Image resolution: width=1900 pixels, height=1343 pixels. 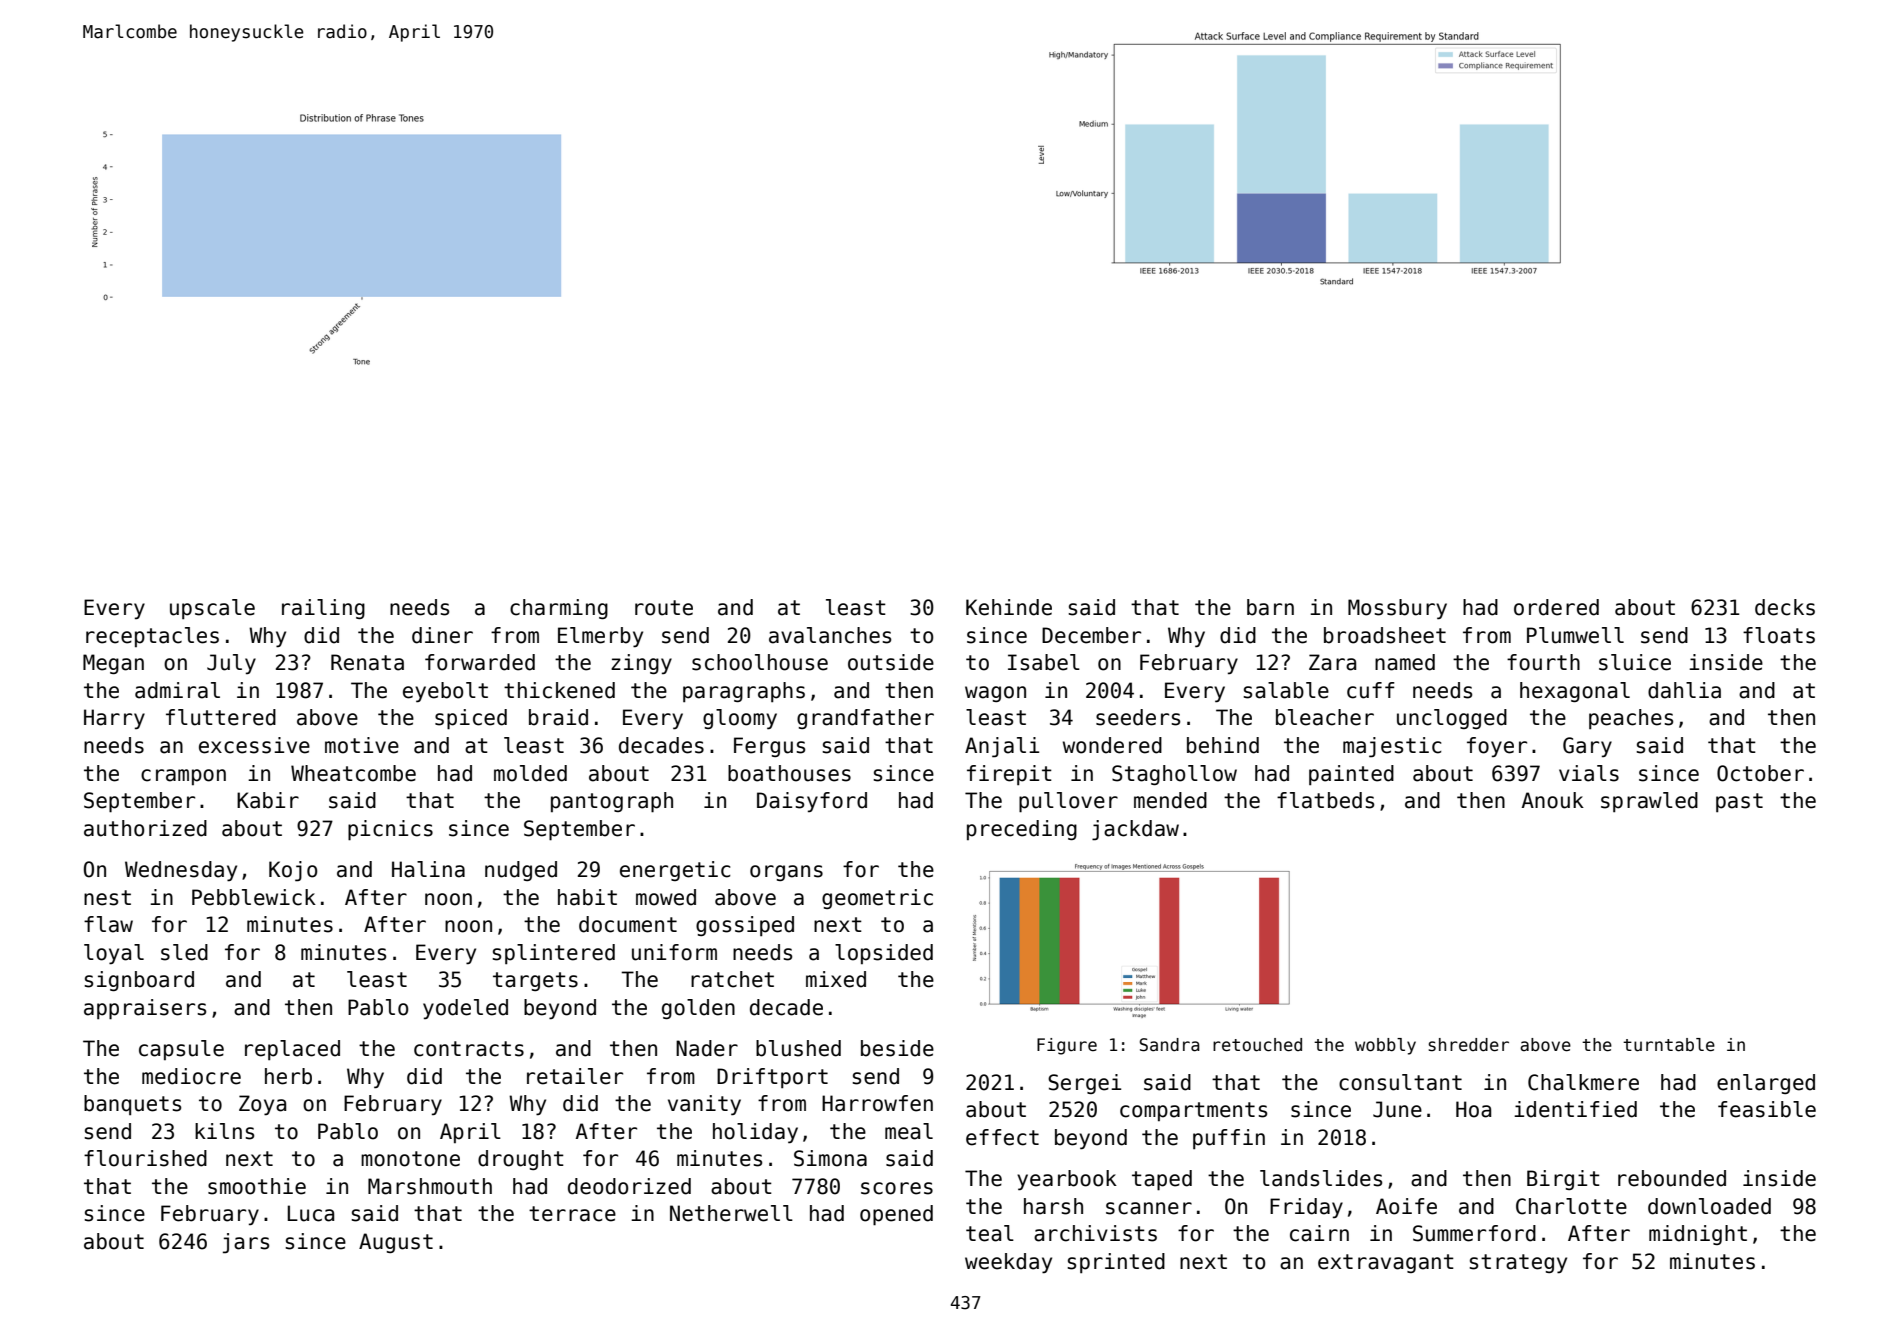 What do you see at coordinates (1009, 607) in the screenshot?
I see `Kehinde` at bounding box center [1009, 607].
